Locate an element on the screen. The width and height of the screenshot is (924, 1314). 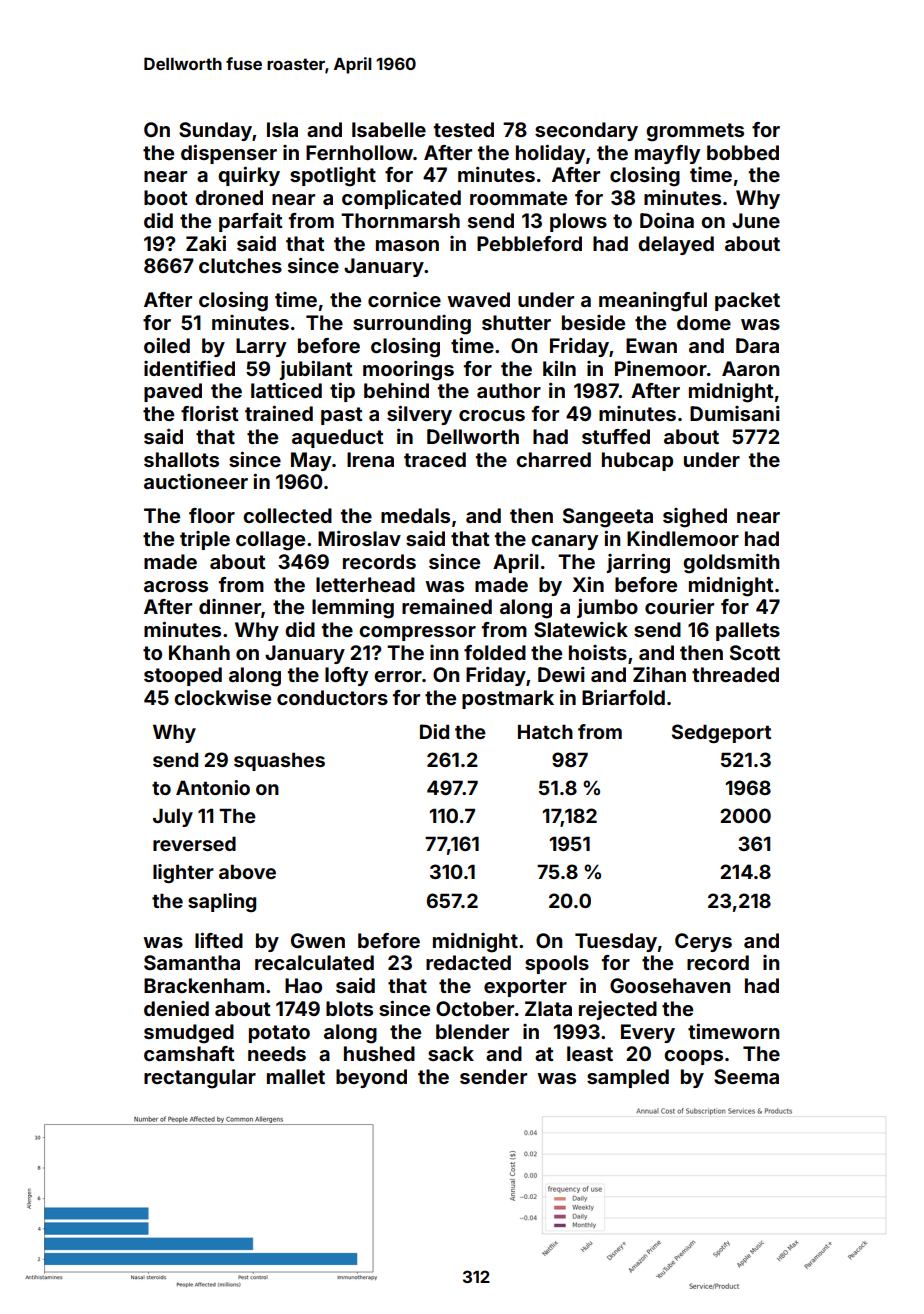
stuffed is located at coordinates (616, 436).
